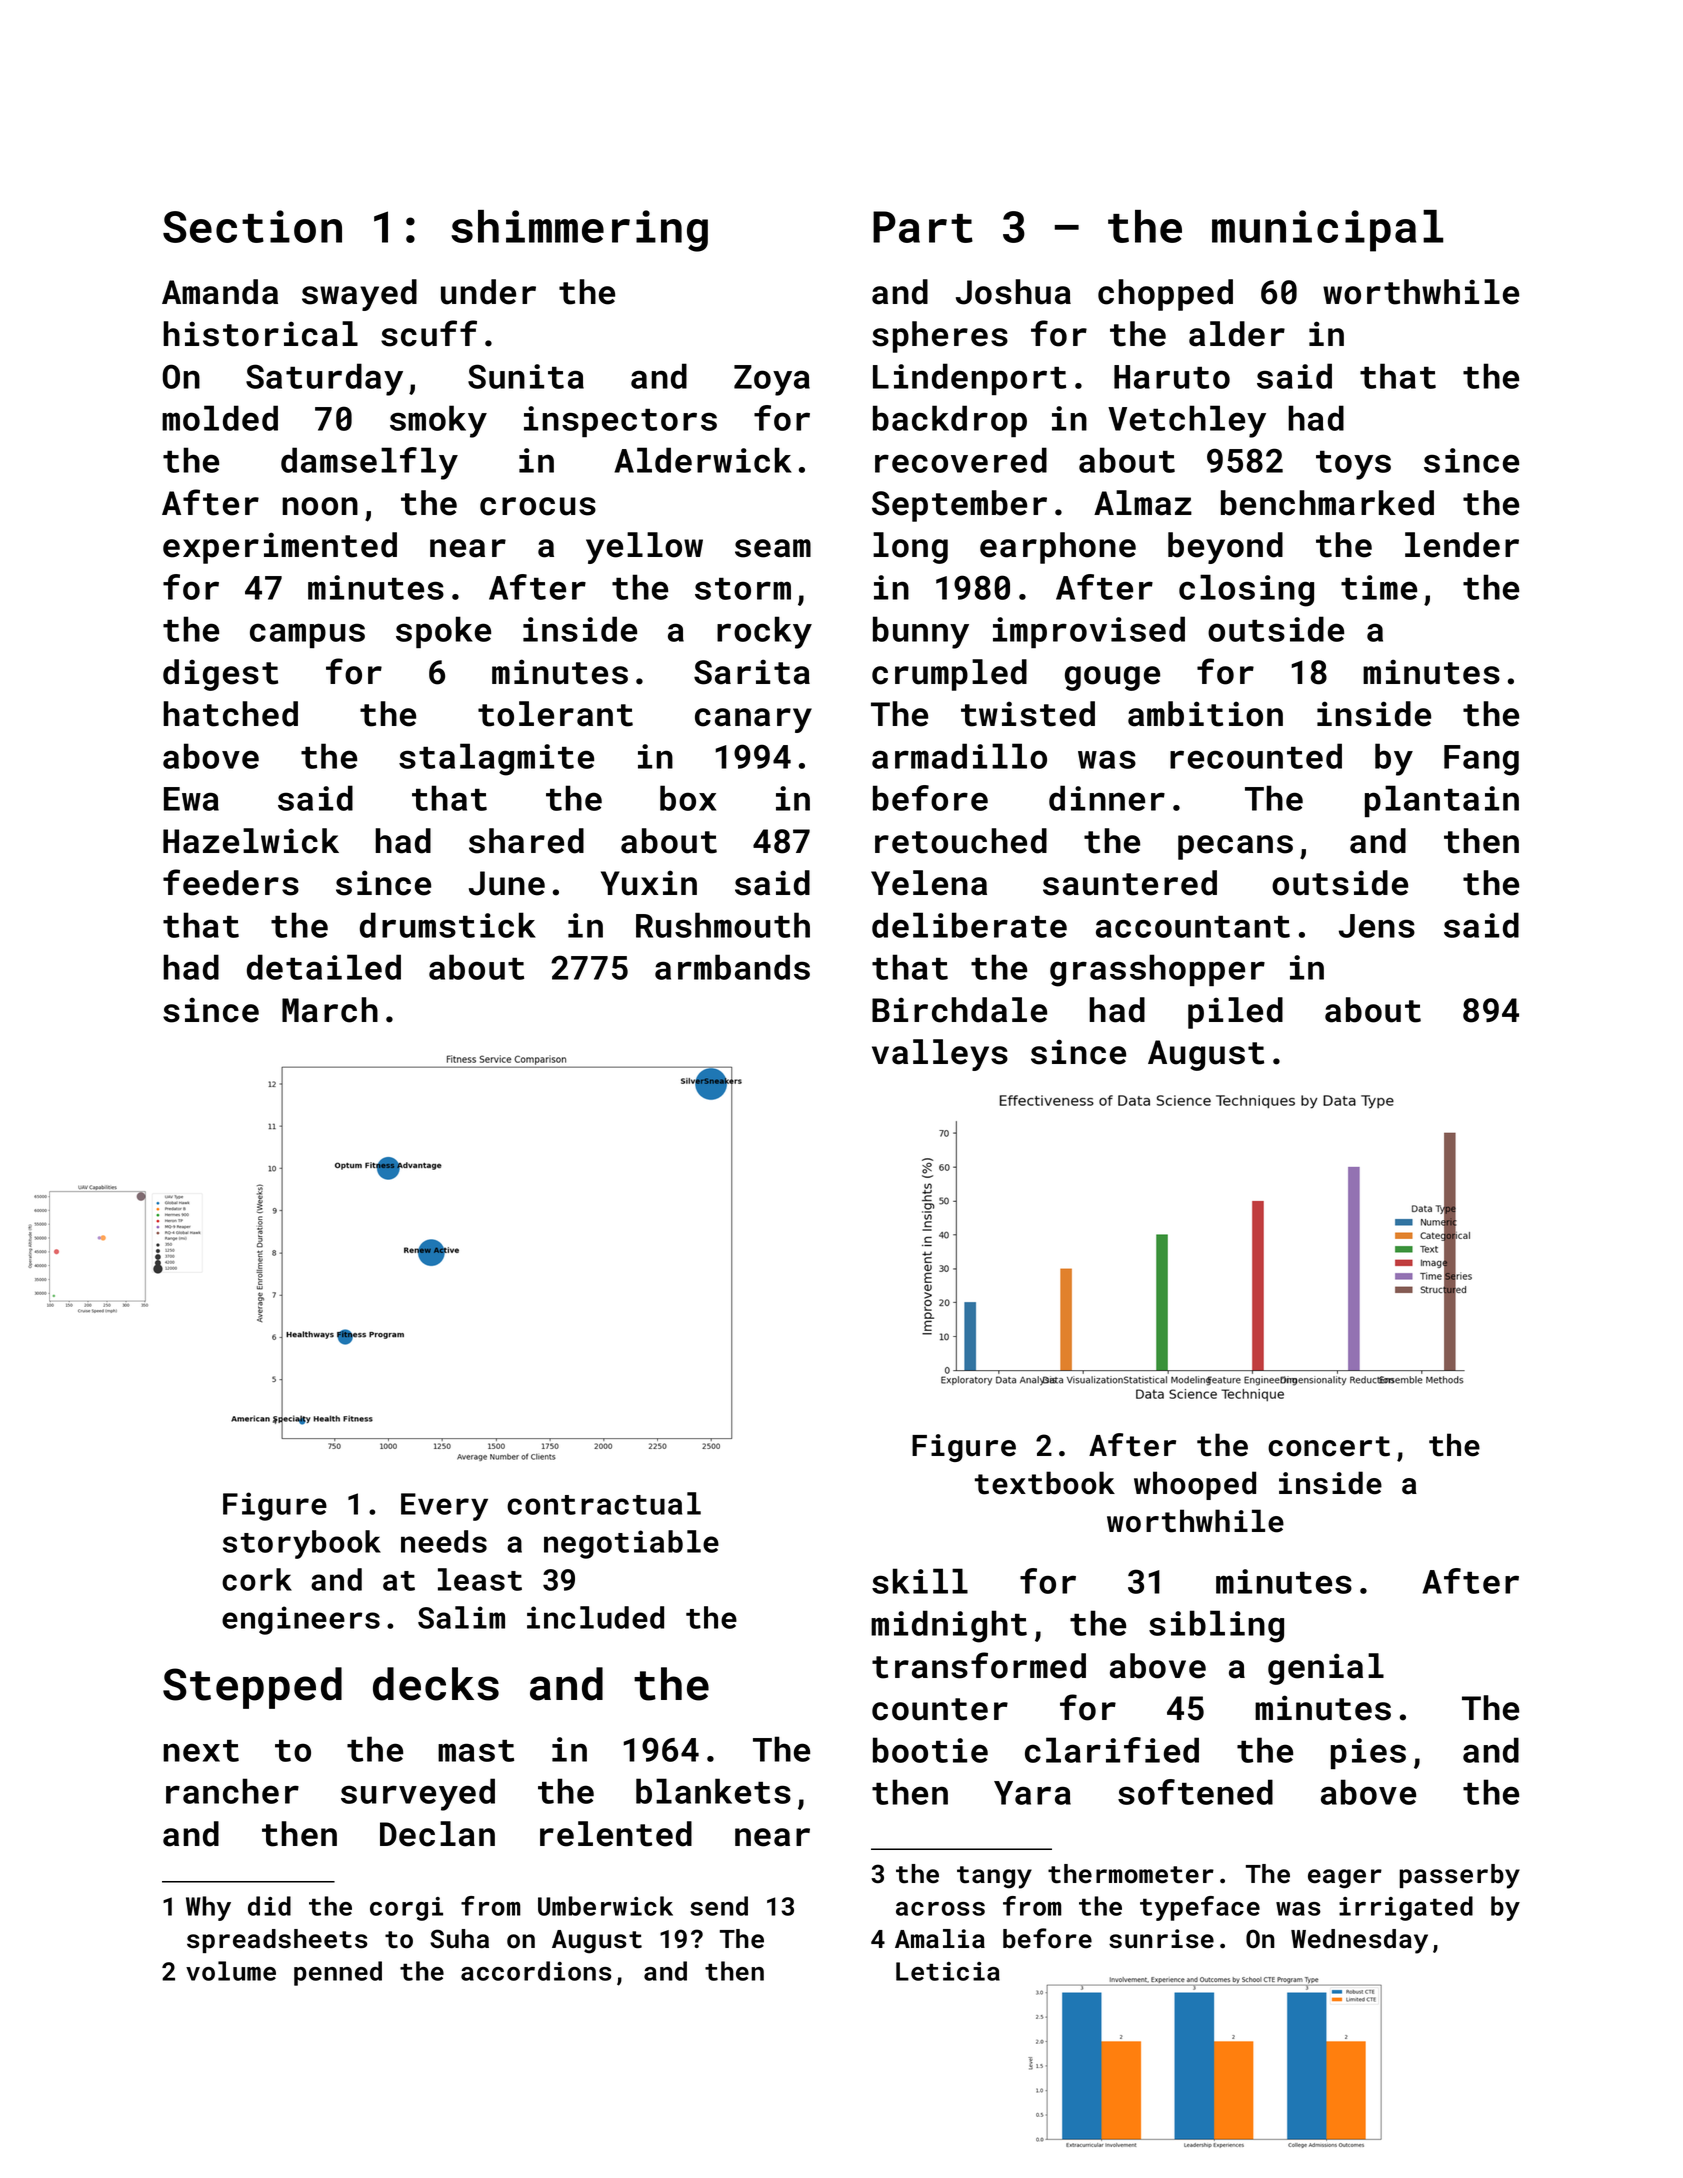  Describe the element at coordinates (324, 967) in the page. I see `detailed` at that location.
